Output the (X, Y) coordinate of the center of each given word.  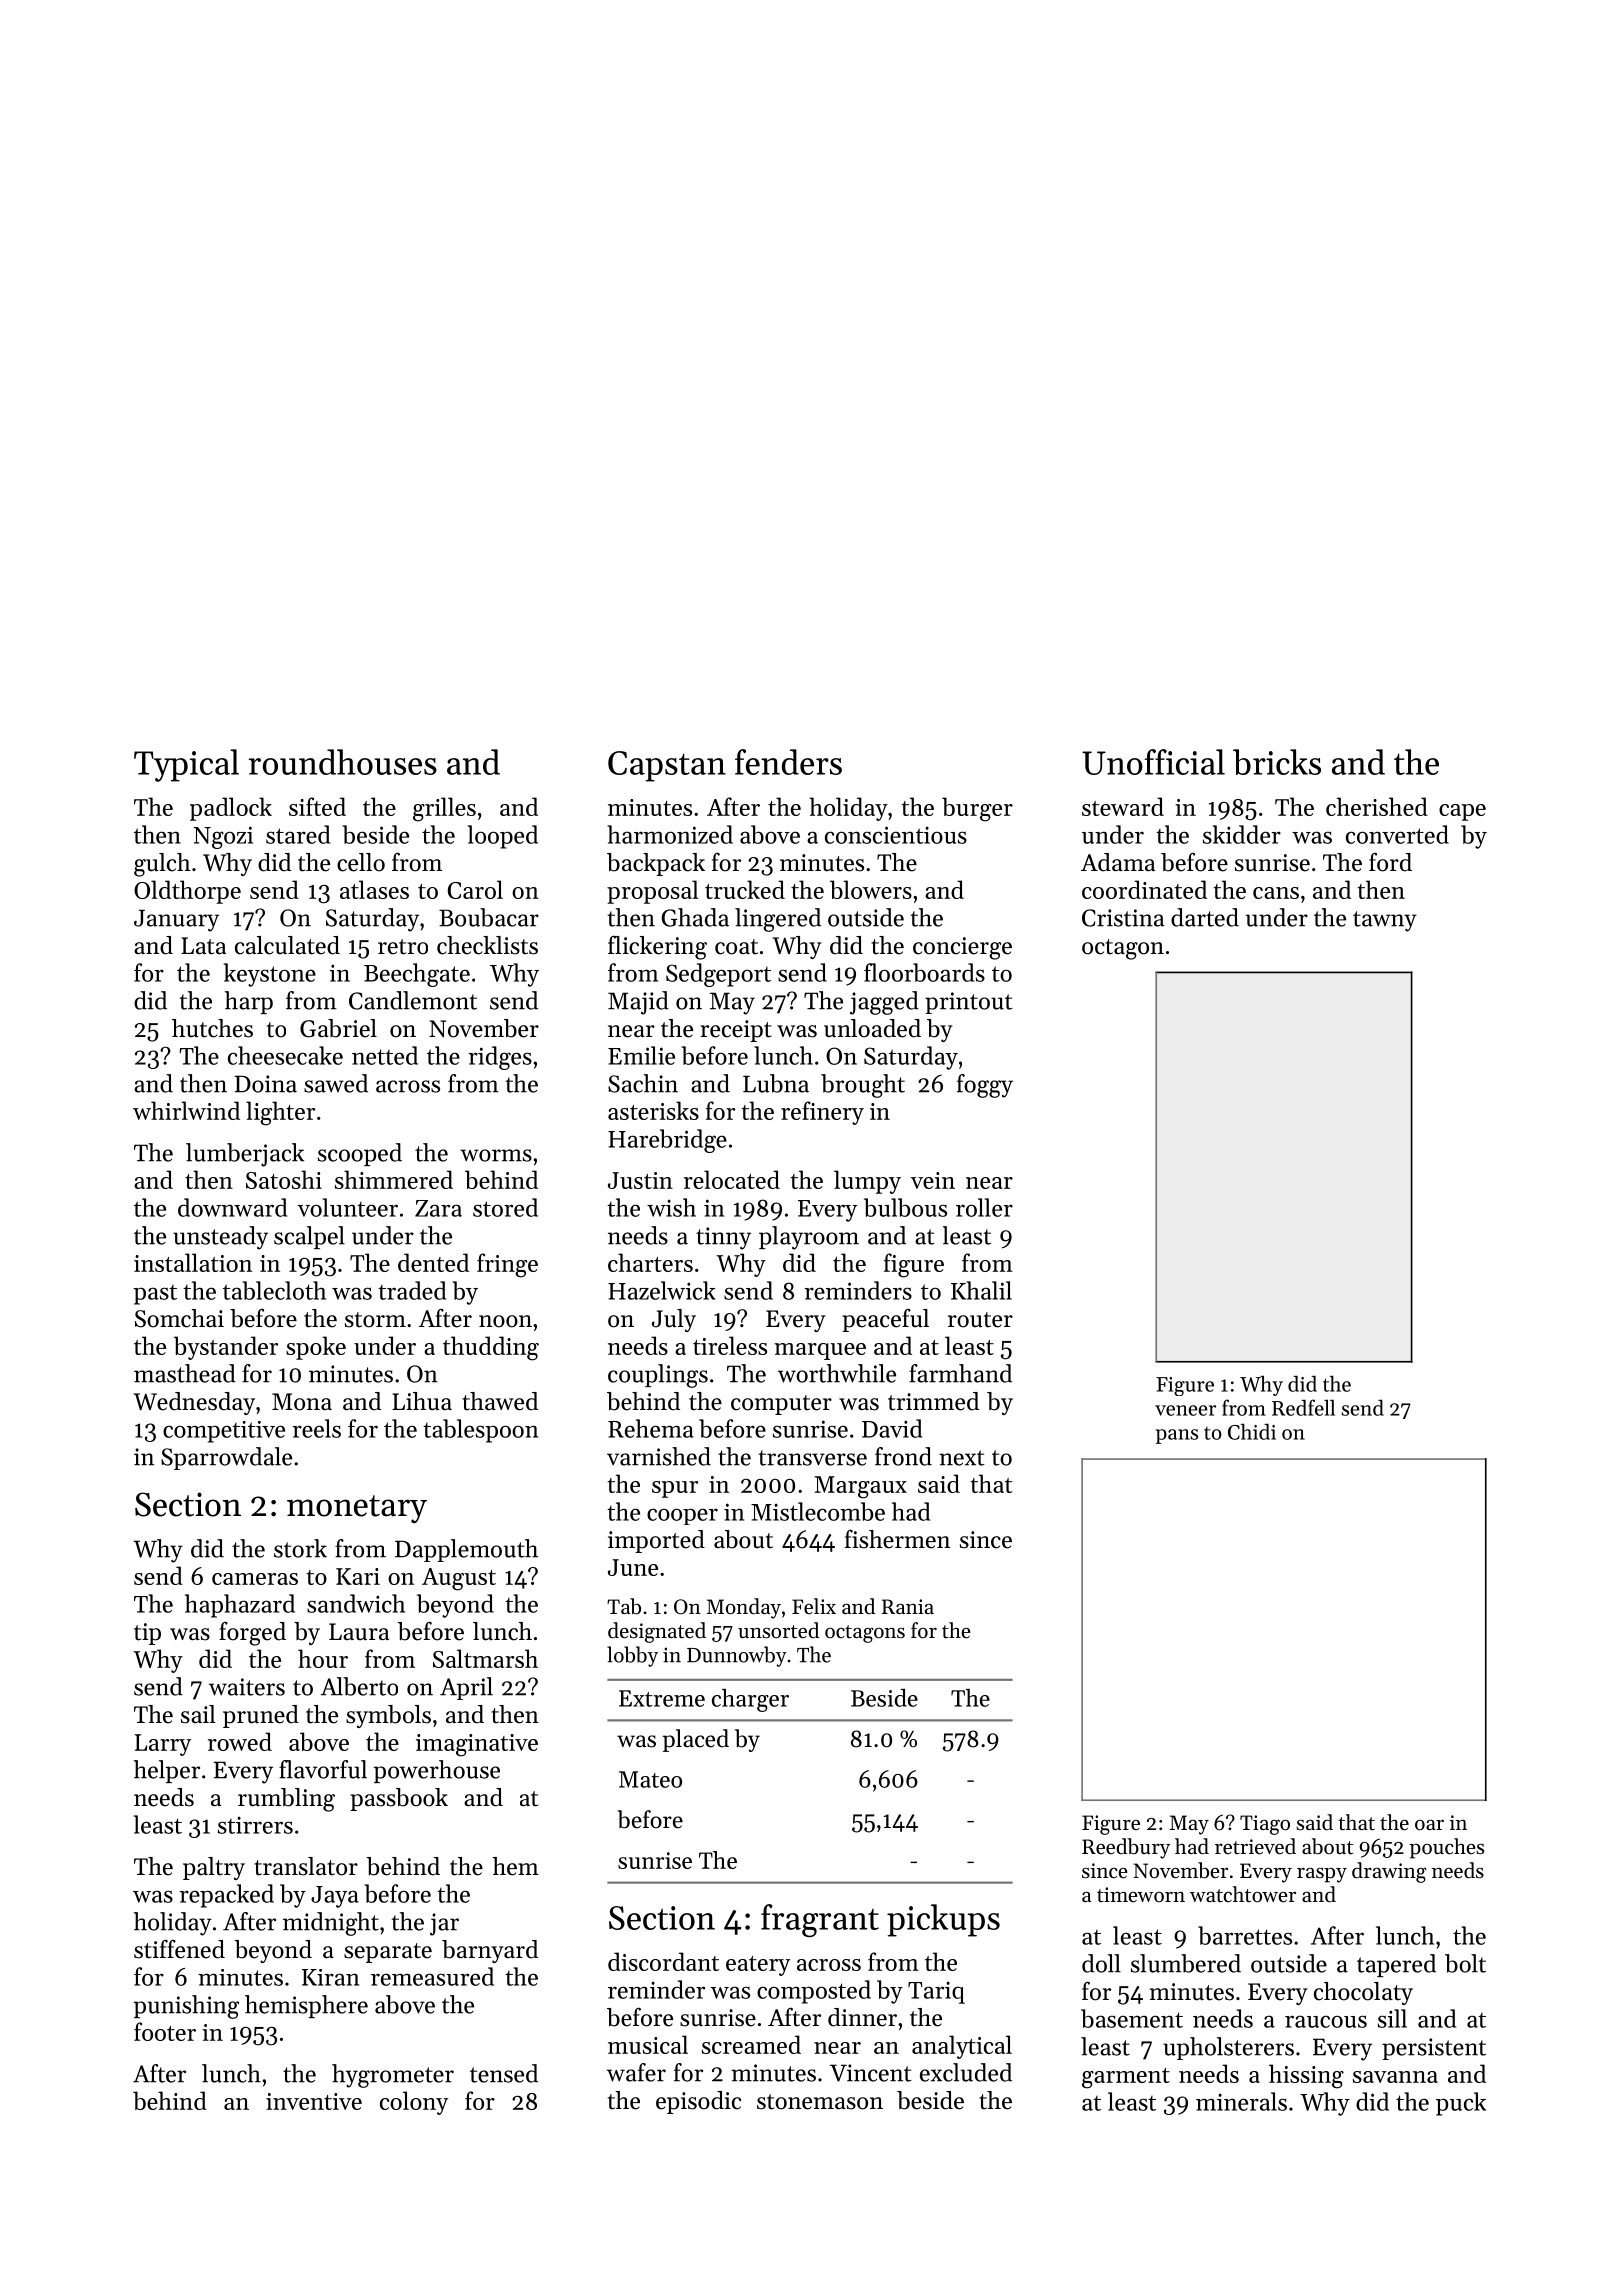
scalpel (309, 1237)
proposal (652, 892)
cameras (255, 1579)
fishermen (897, 1539)
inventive (314, 2101)
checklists (487, 945)
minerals (1241, 2101)
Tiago (1265, 1825)
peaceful (885, 1320)
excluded (966, 2072)
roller (984, 1207)
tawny (1385, 921)
